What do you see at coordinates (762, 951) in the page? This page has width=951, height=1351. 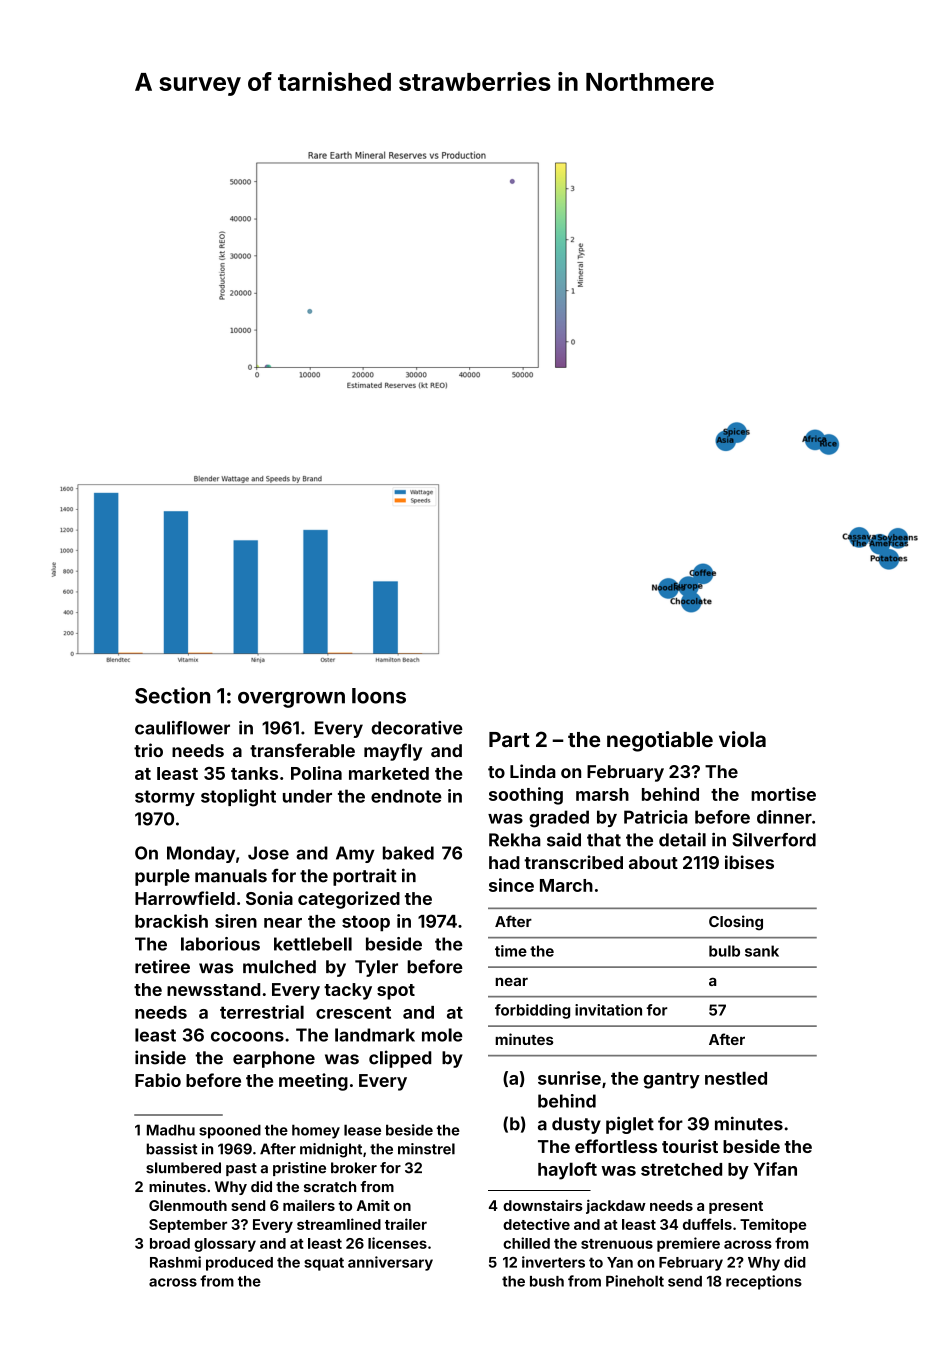 I see `sank` at bounding box center [762, 951].
